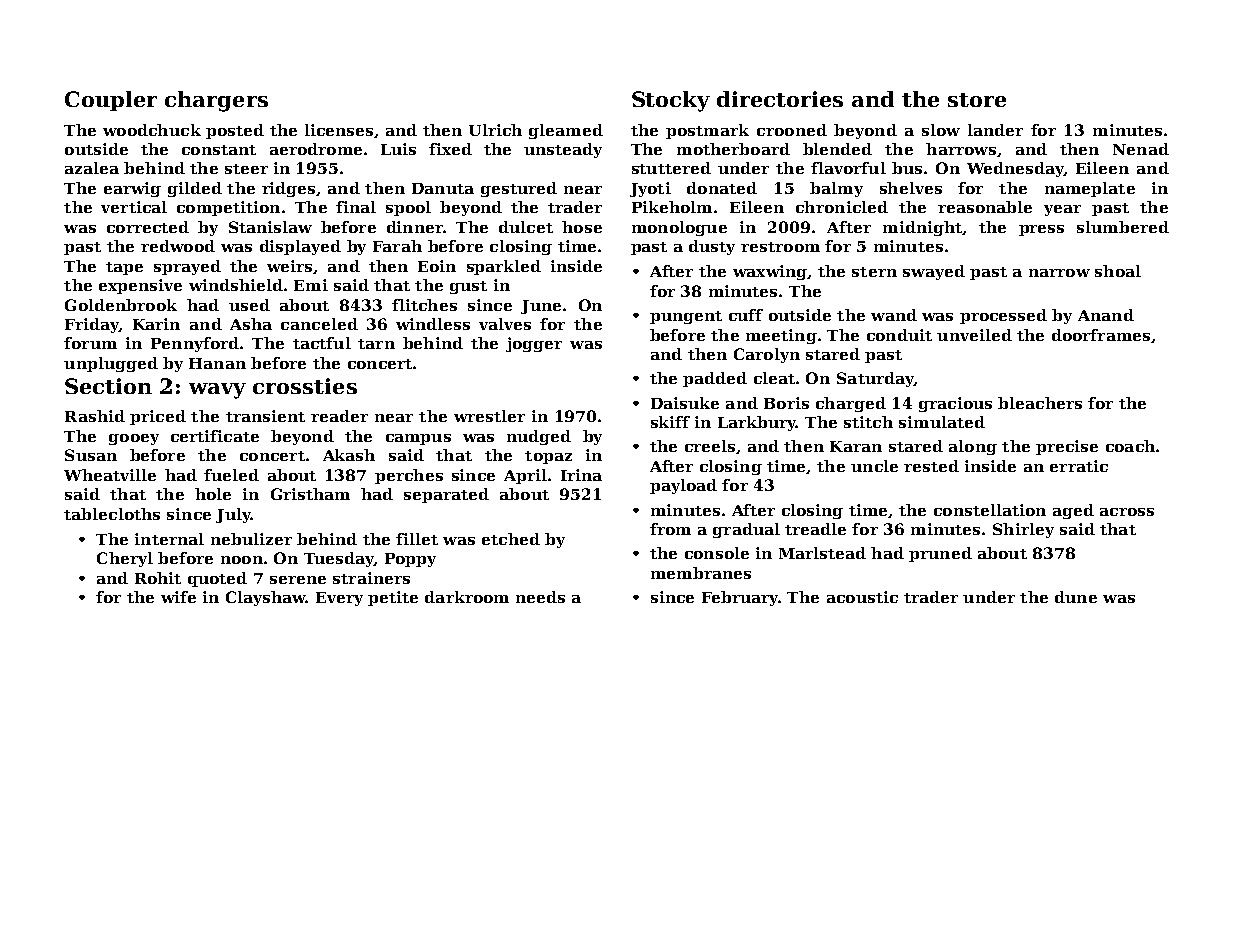 Image resolution: width=1233 pixels, height=952 pixels. Describe the element at coordinates (112, 514) in the document. I see `tablecloths` at that location.
